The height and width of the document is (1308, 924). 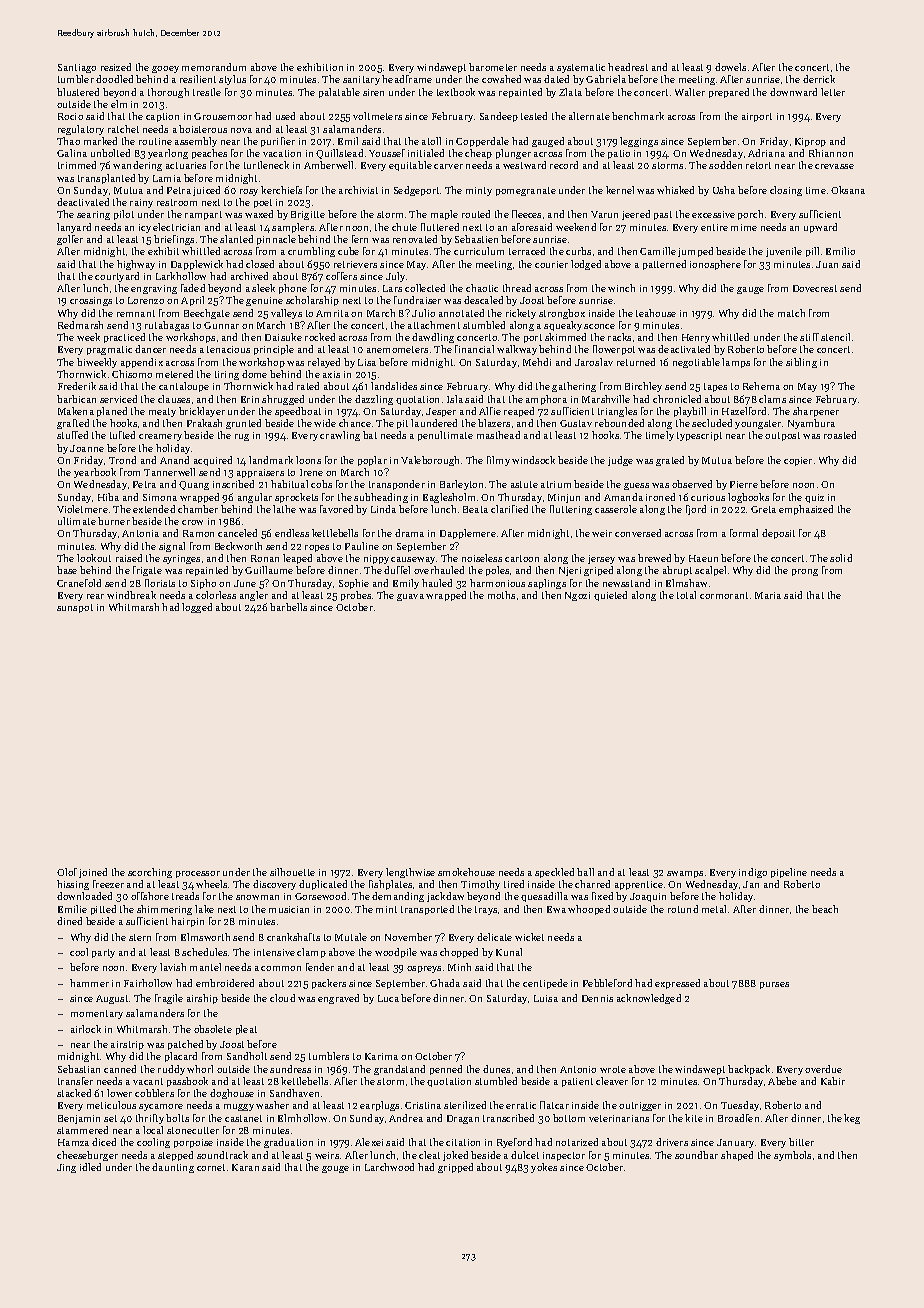 I want to click on wheels, so click(x=211, y=884).
